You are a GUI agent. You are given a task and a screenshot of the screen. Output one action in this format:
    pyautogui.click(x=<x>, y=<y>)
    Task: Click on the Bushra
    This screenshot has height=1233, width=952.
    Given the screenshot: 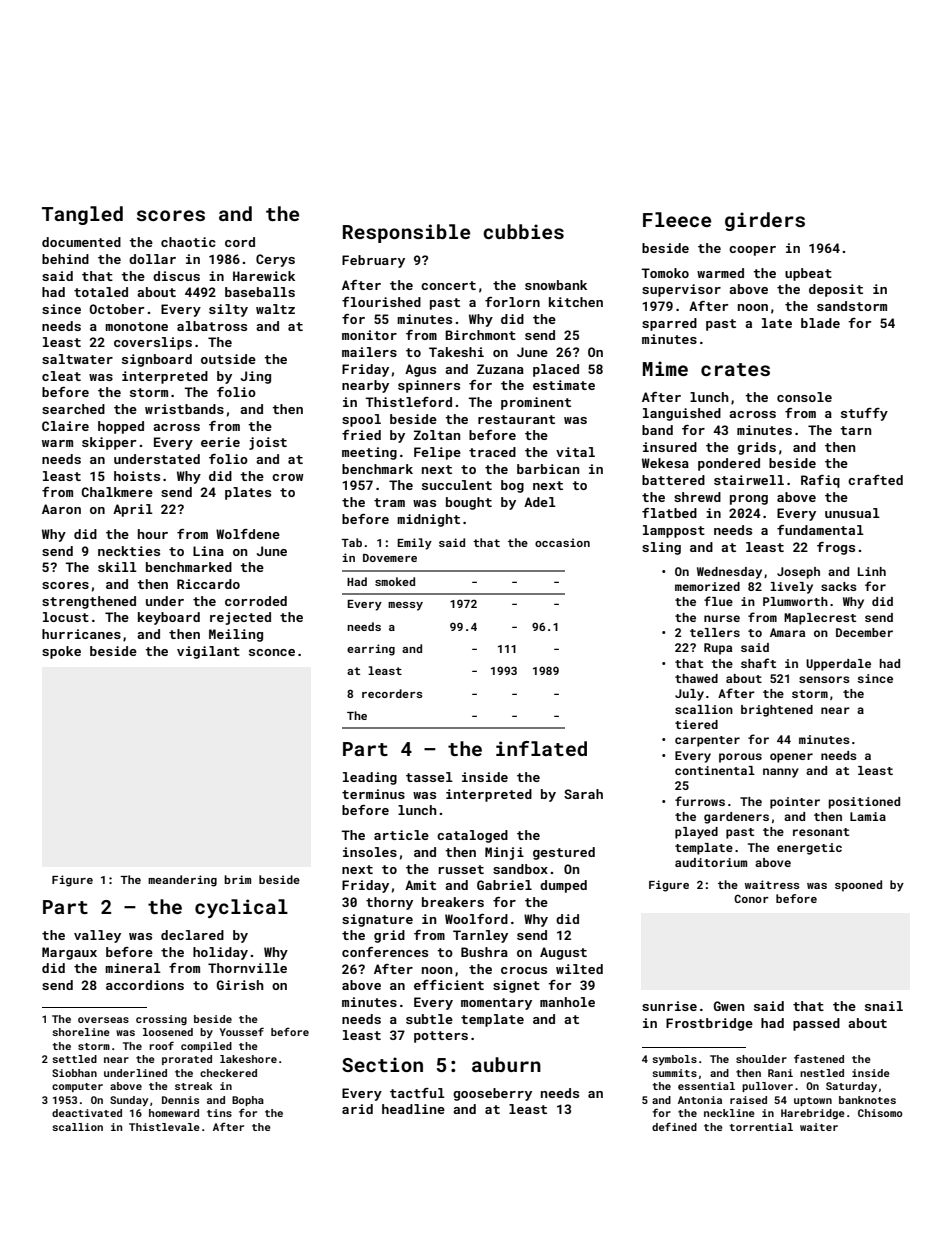 What is the action you would take?
    pyautogui.click(x=484, y=952)
